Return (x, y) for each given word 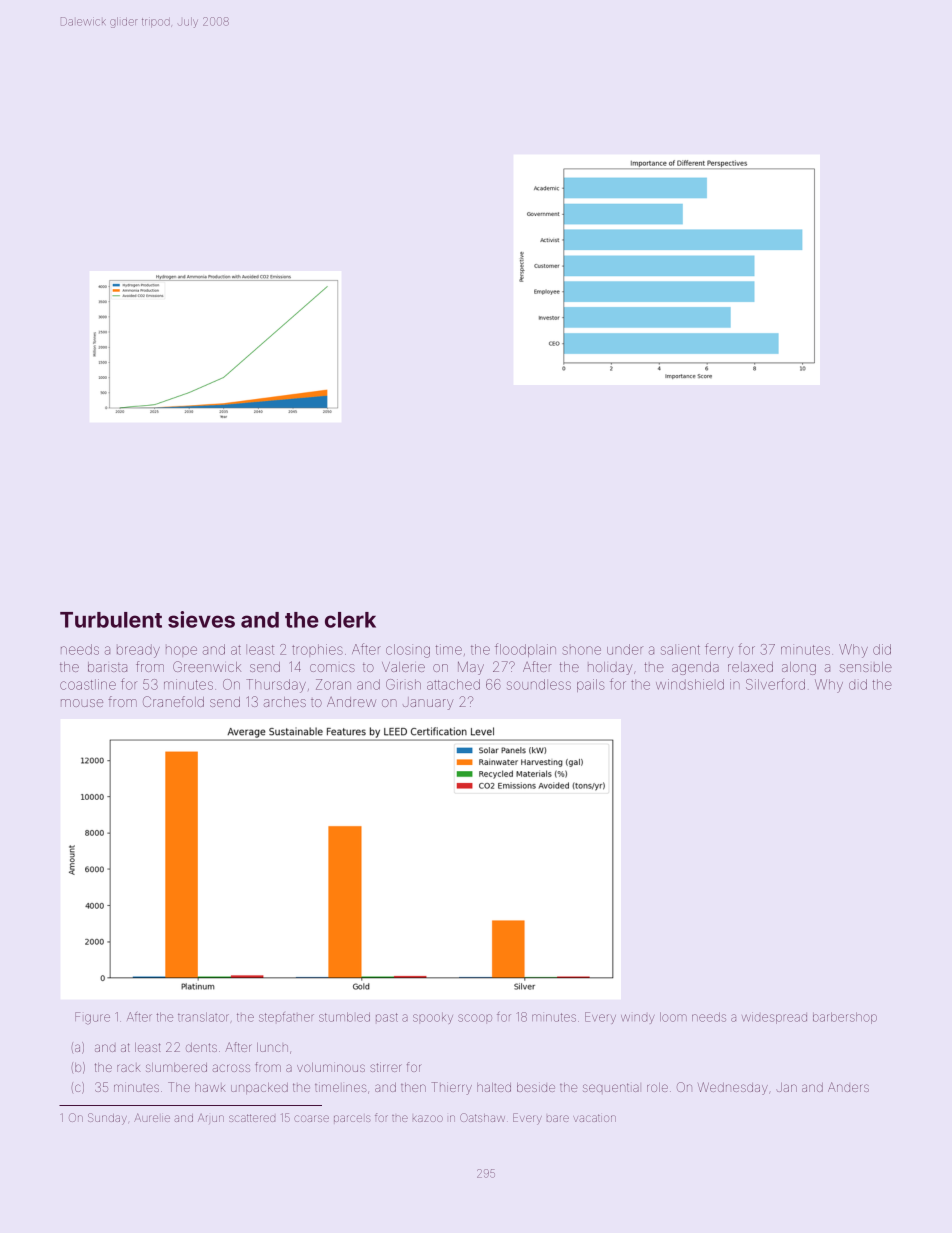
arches (285, 702)
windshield (690, 684)
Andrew (351, 702)
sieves (201, 619)
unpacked (259, 1088)
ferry (719, 650)
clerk (350, 620)
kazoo (428, 1118)
